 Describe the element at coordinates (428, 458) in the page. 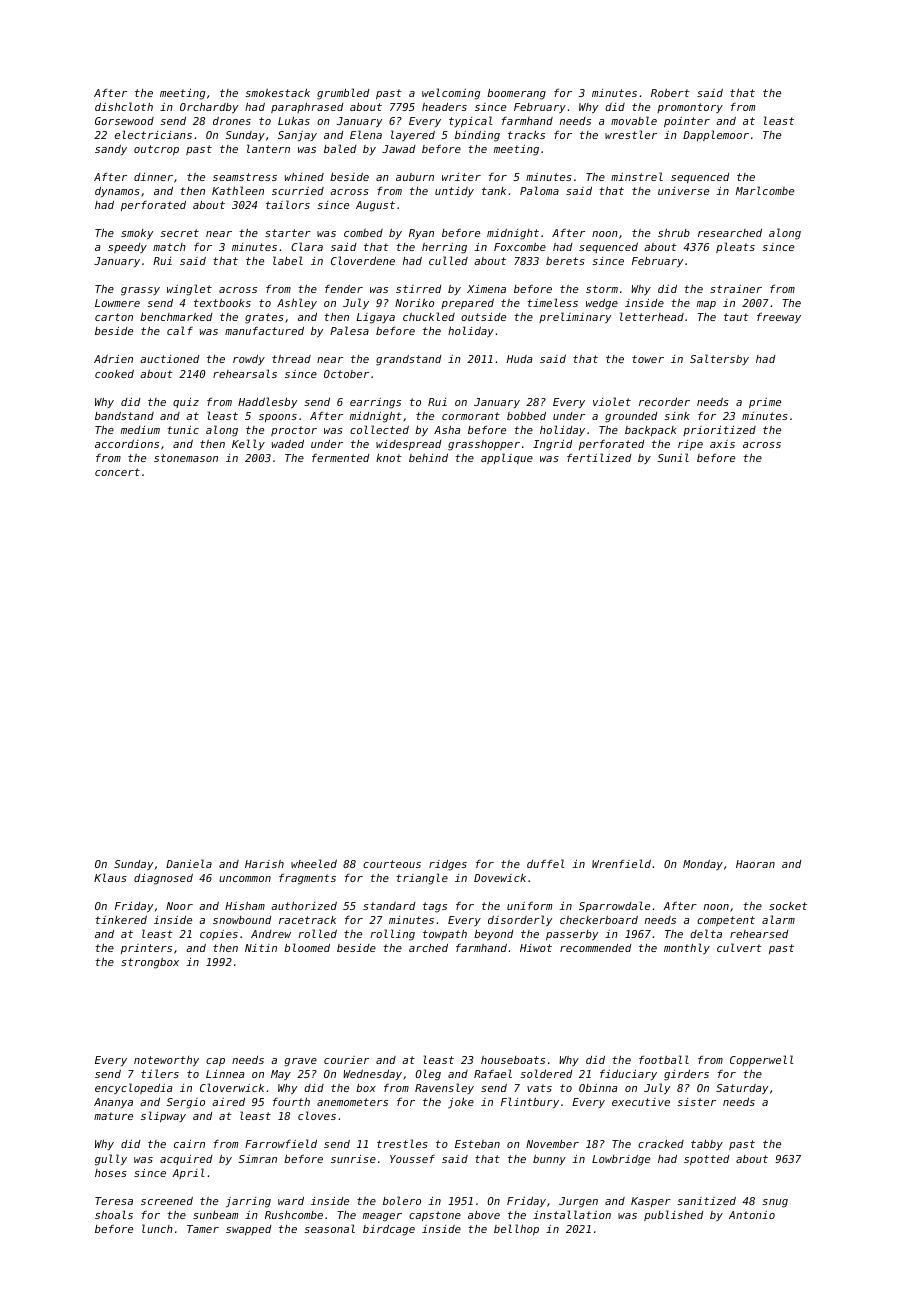

I see `behind` at that location.
